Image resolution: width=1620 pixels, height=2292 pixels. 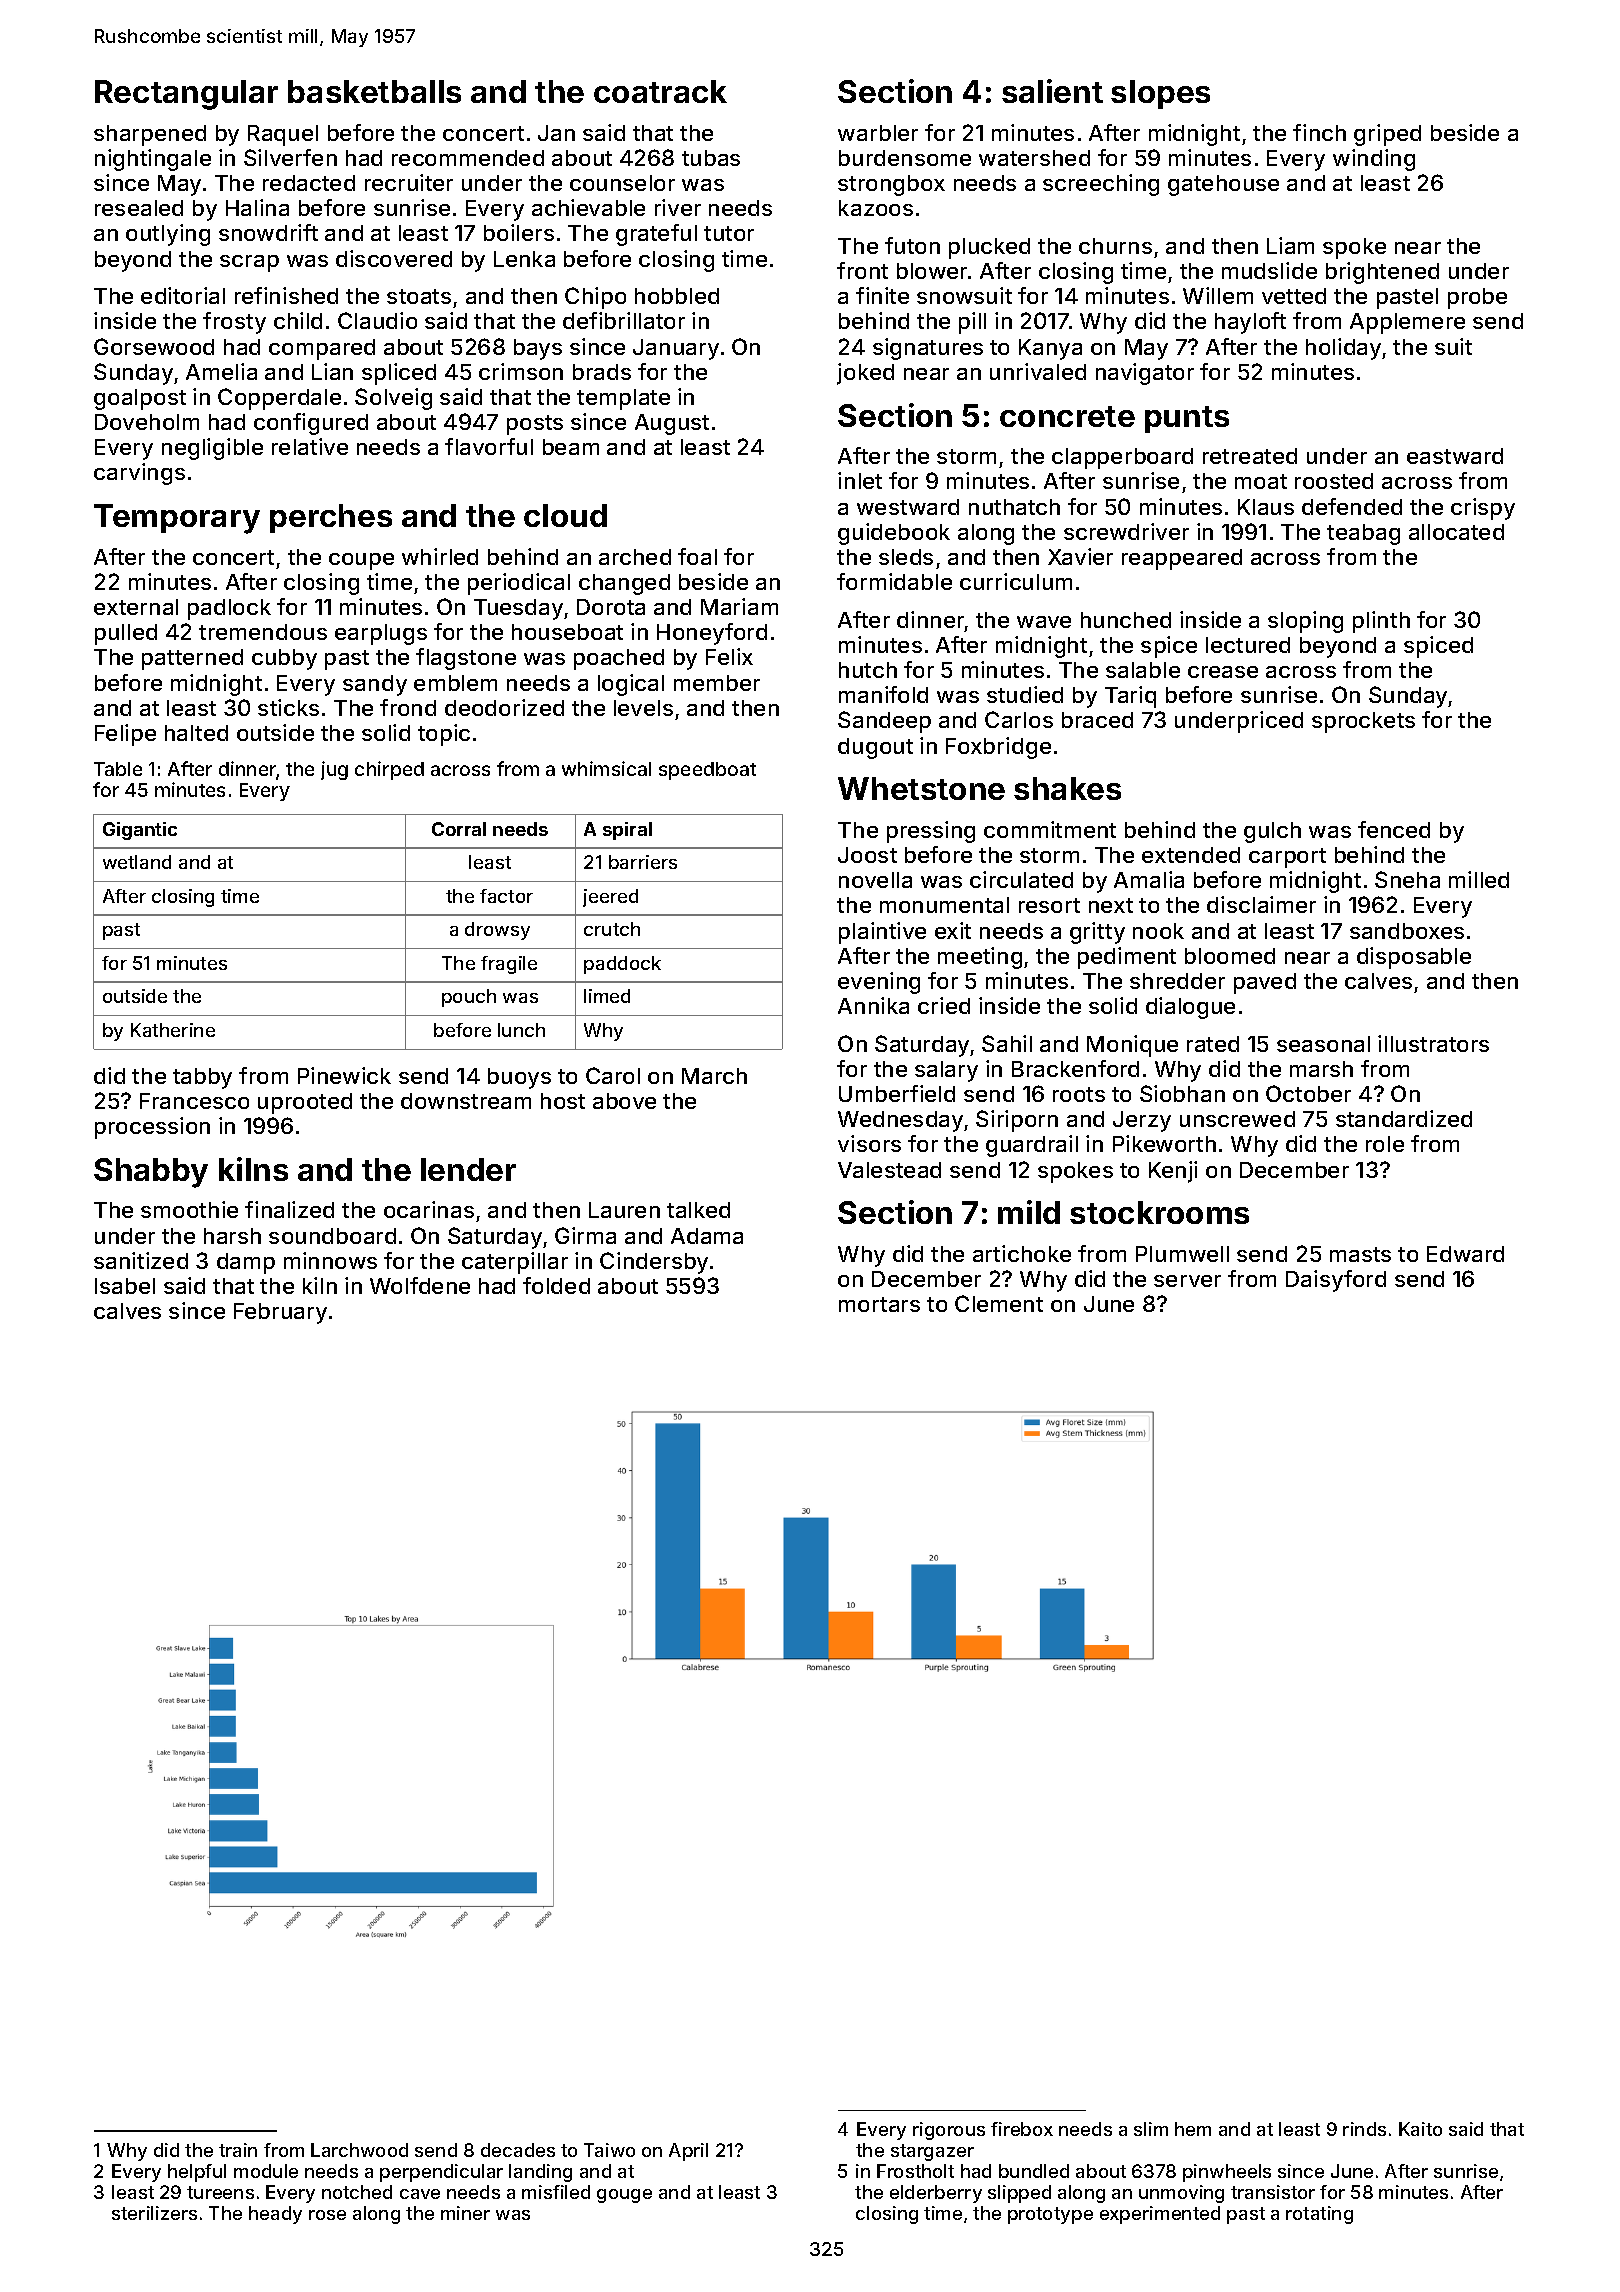 What do you see at coordinates (1022, 2129) in the screenshot?
I see `firebox` at bounding box center [1022, 2129].
